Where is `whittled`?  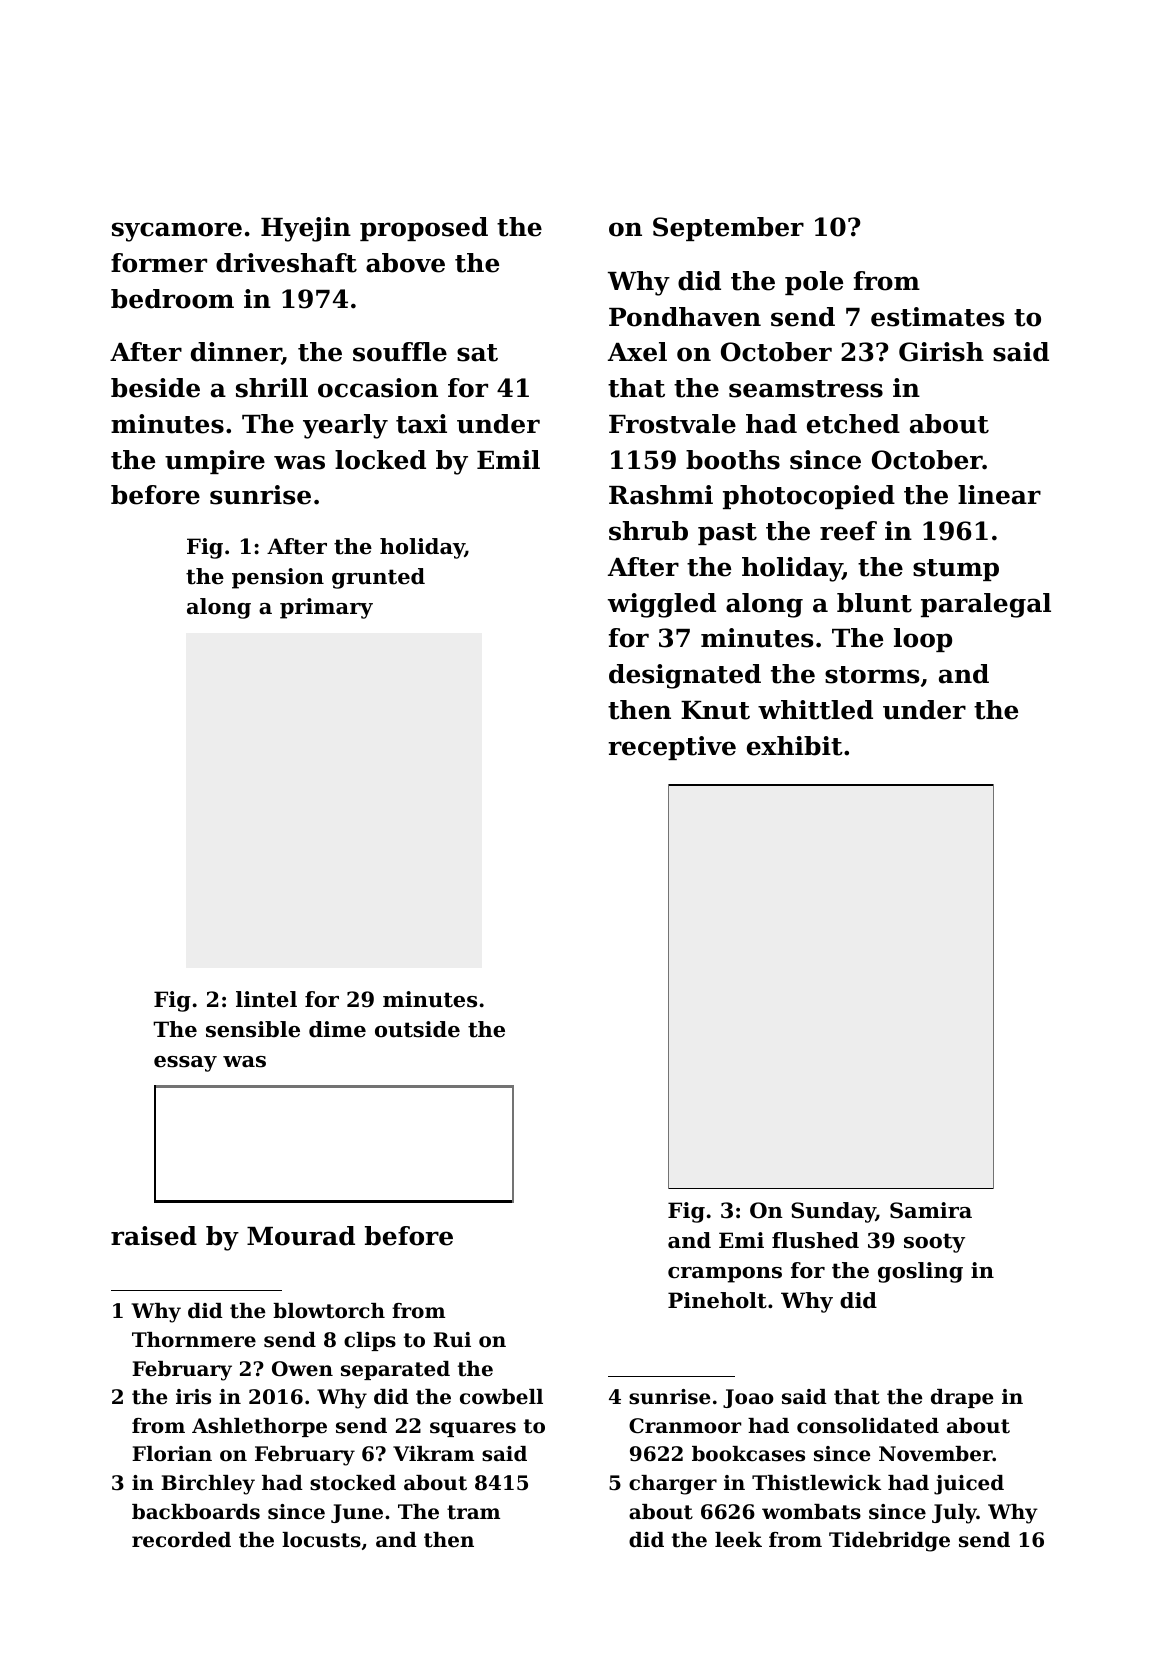
whittled is located at coordinates (815, 710).
